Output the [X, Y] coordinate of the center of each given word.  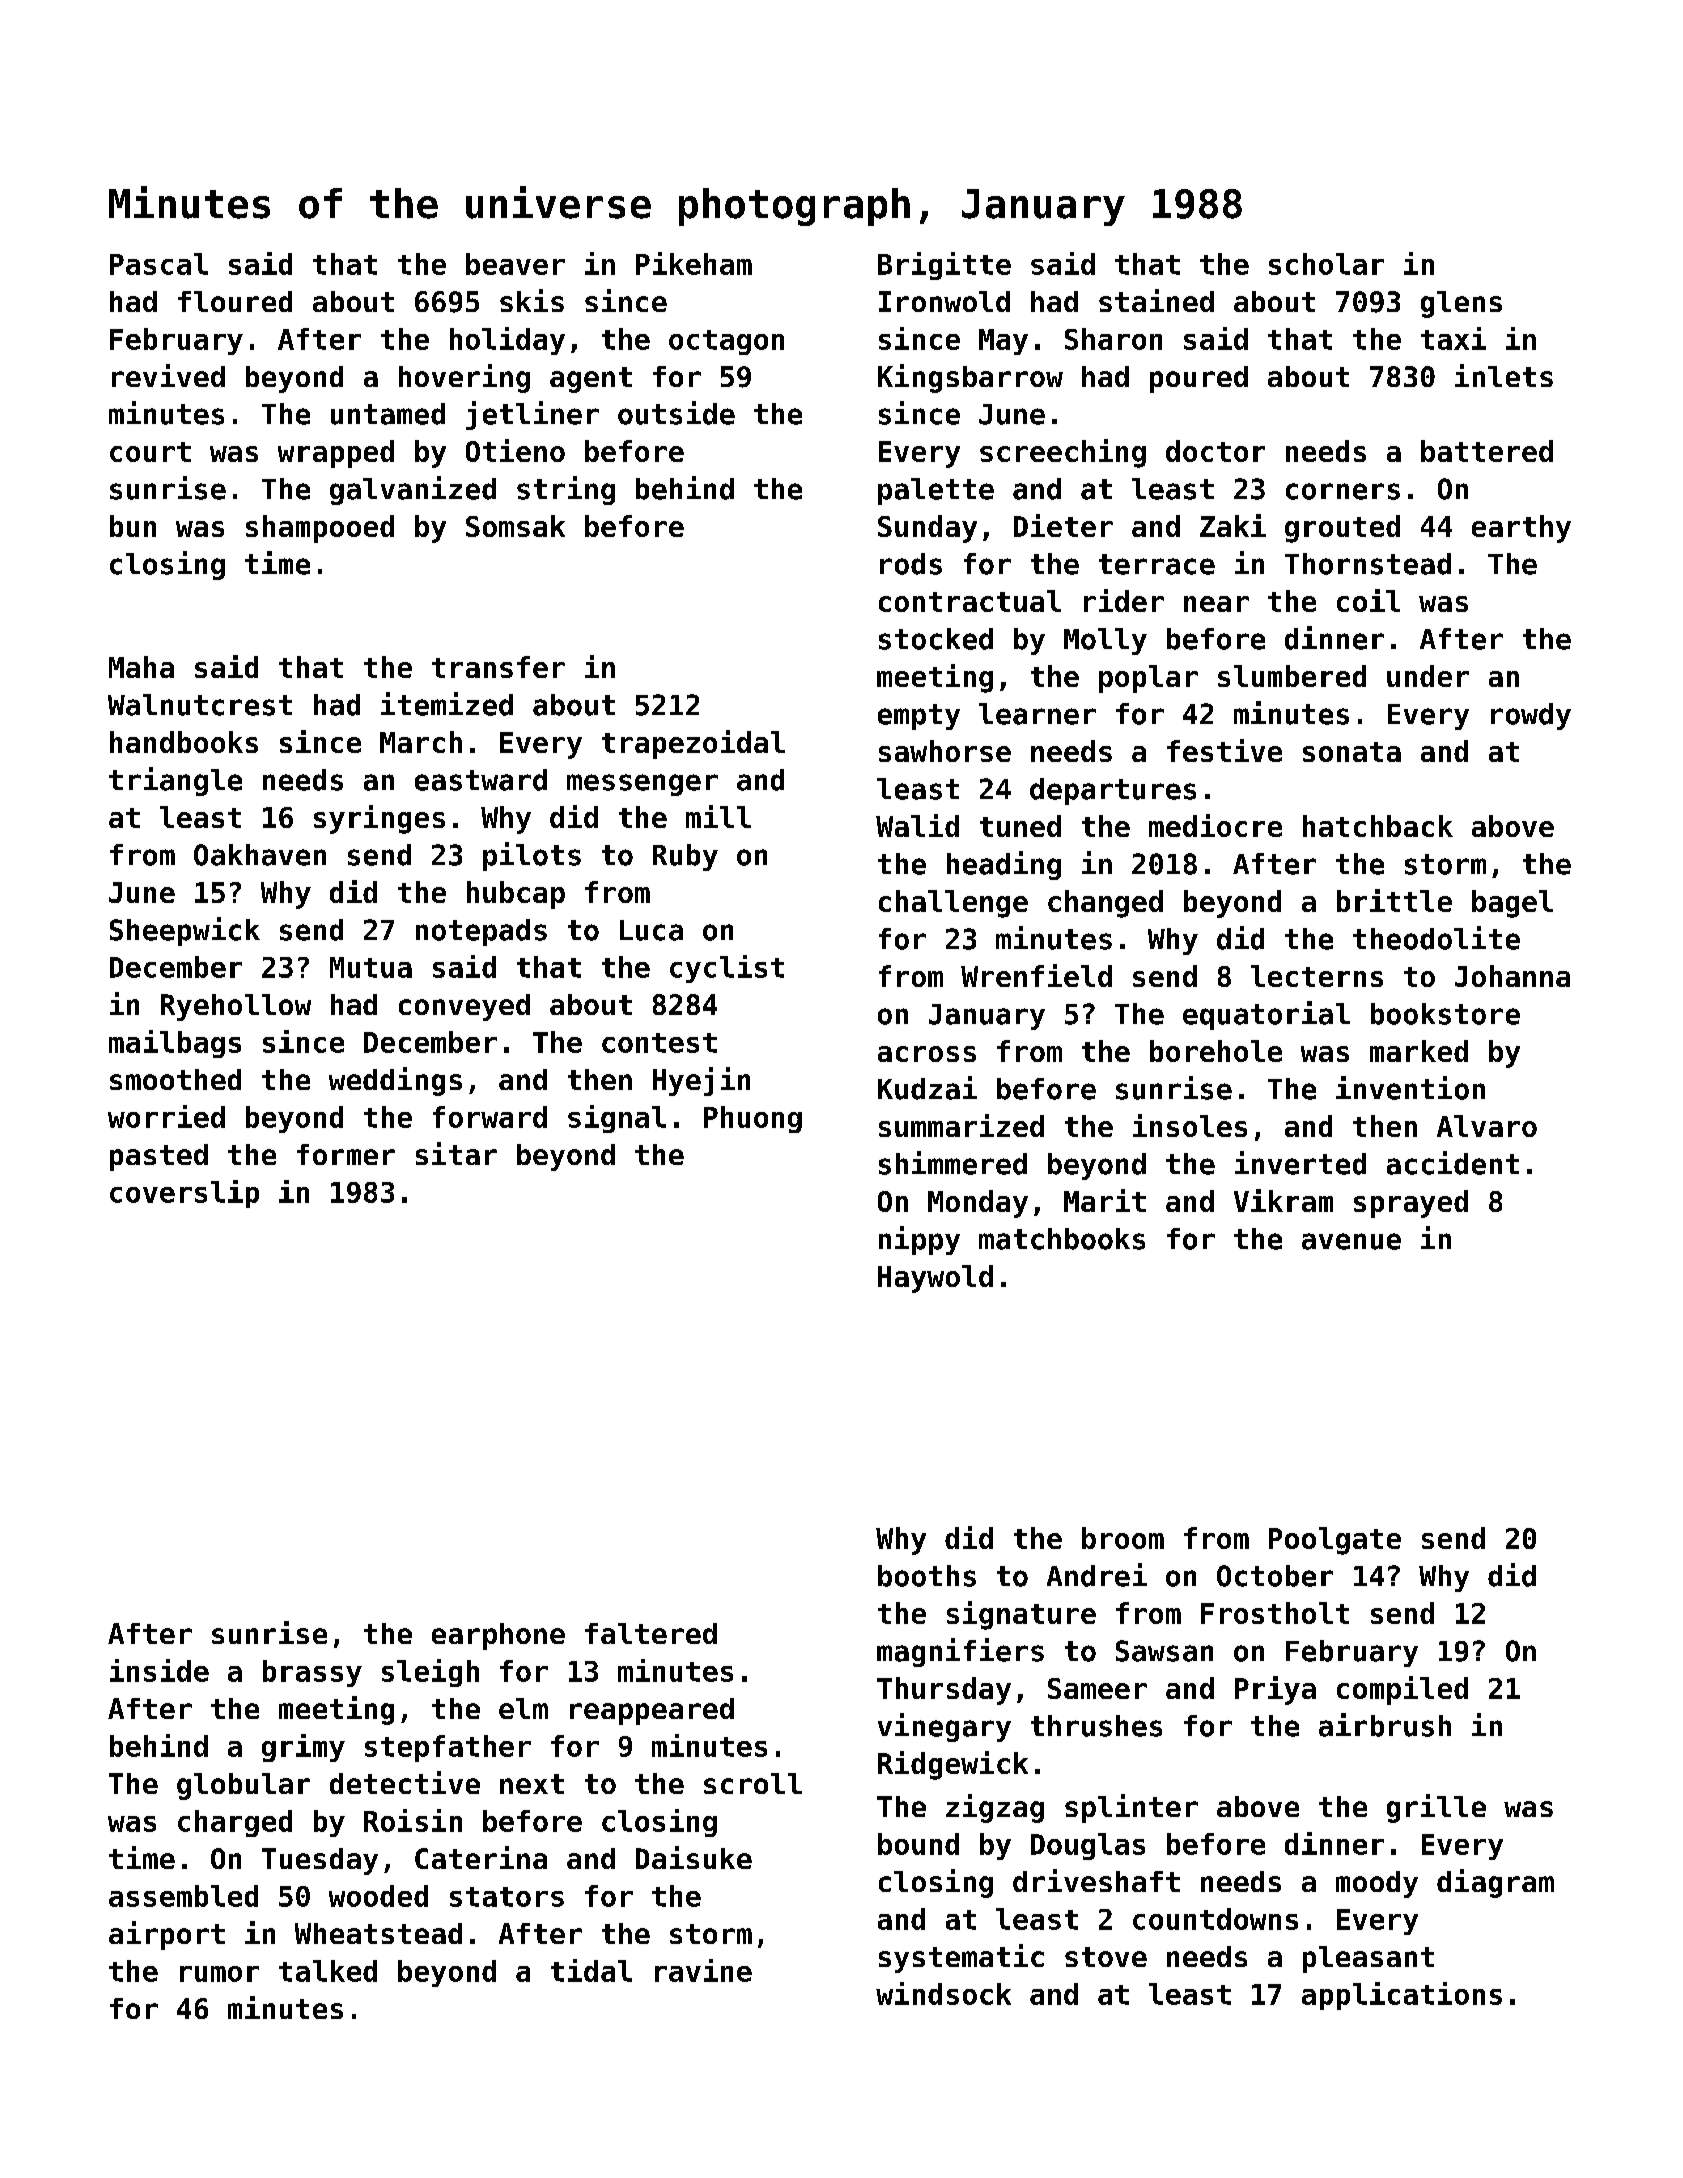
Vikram [1283, 1200]
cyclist [727, 969]
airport [167, 1935]
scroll [753, 1783]
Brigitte [944, 266]
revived [168, 375]
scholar [1326, 264]
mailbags [175, 1044]
